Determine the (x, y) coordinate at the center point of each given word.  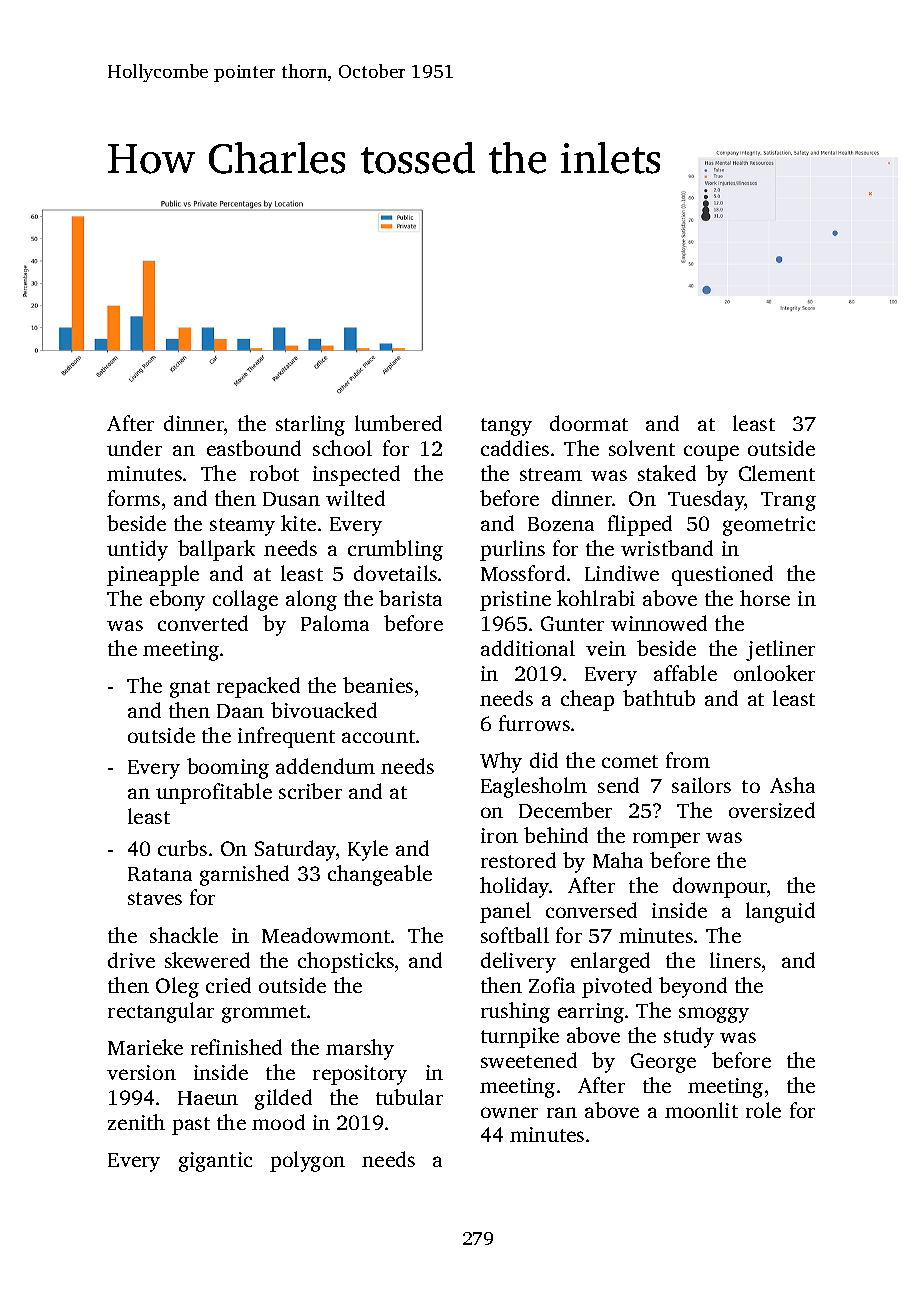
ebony (177, 600)
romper (666, 840)
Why (501, 762)
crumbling (395, 550)
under (134, 448)
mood (278, 1122)
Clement (777, 473)
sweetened (529, 1060)
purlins (512, 550)
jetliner (780, 650)
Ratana (160, 874)
